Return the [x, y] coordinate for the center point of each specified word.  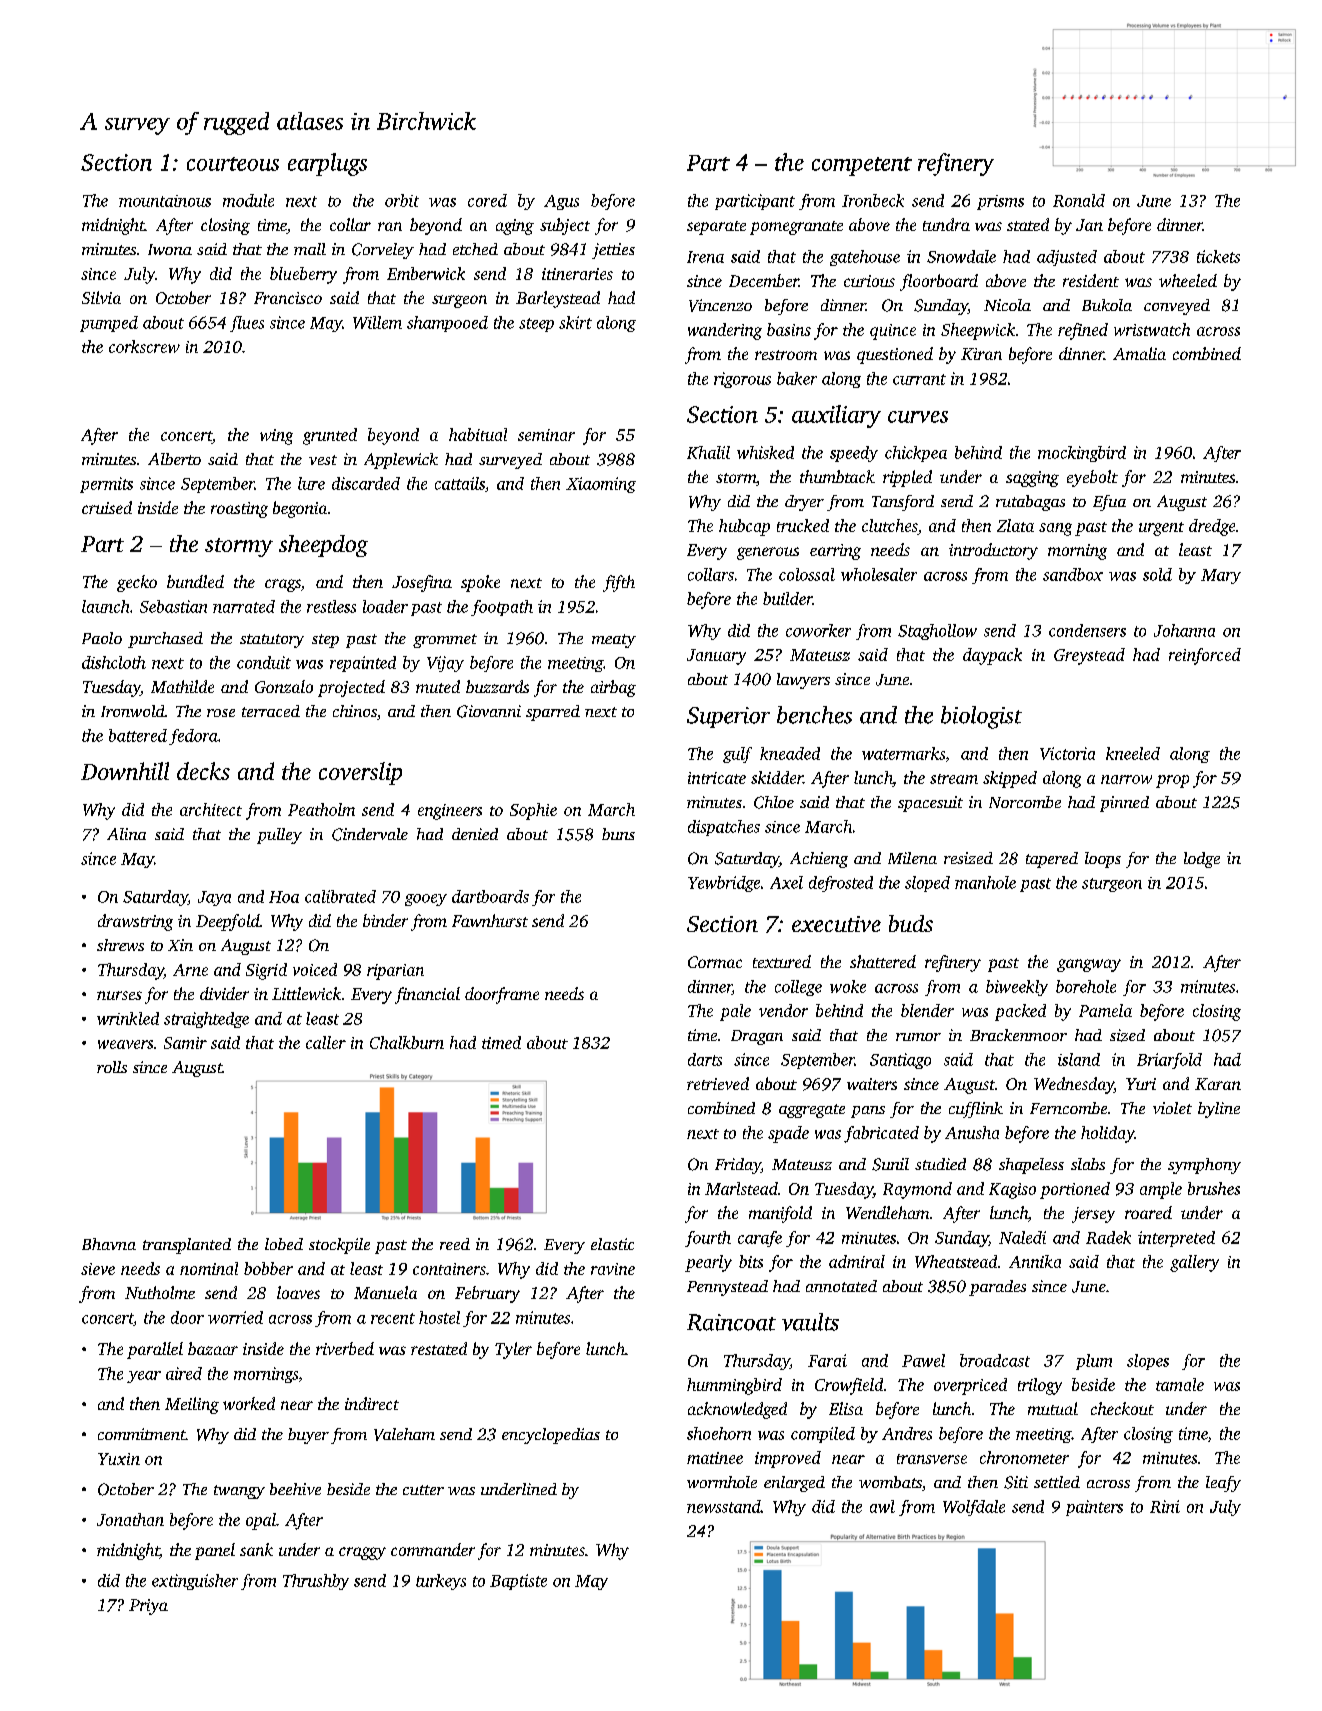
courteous [233, 164]
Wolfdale [974, 1508]
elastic [612, 1244]
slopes [1148, 1362]
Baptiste [518, 1582]
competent [862, 166]
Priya [148, 1607]
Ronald [1079, 200]
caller [326, 1042]
